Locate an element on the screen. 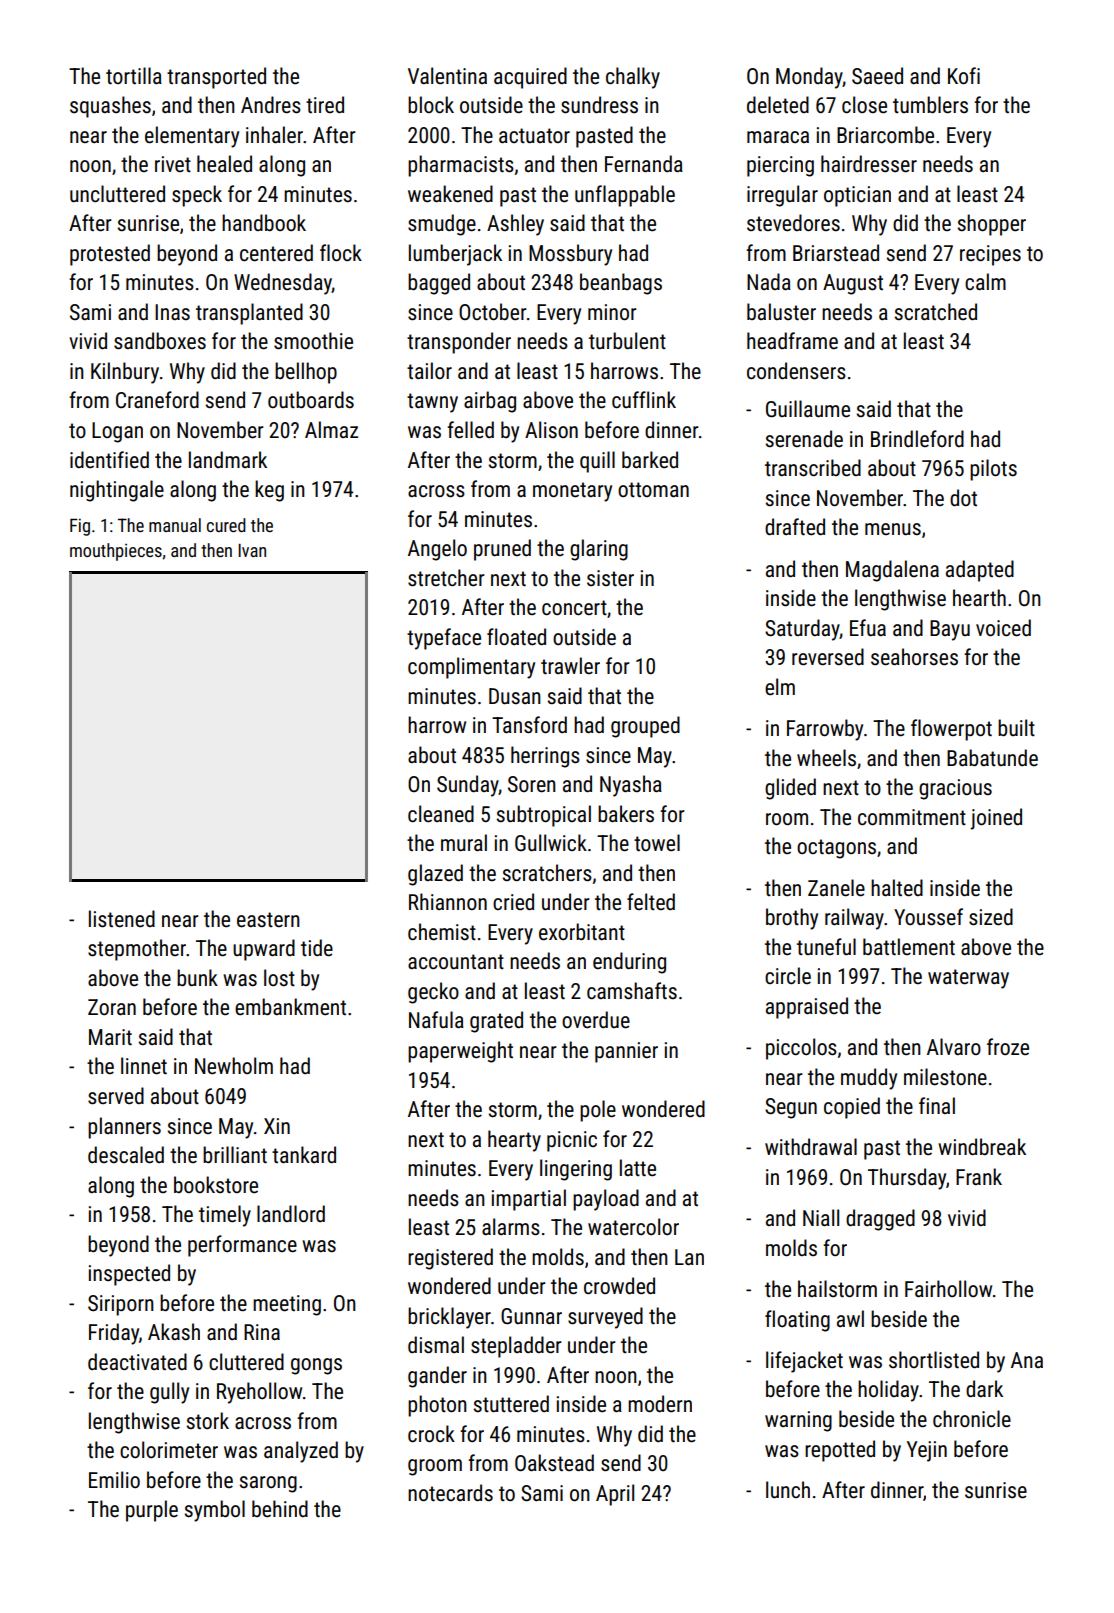  meeting is located at coordinates (287, 1305).
